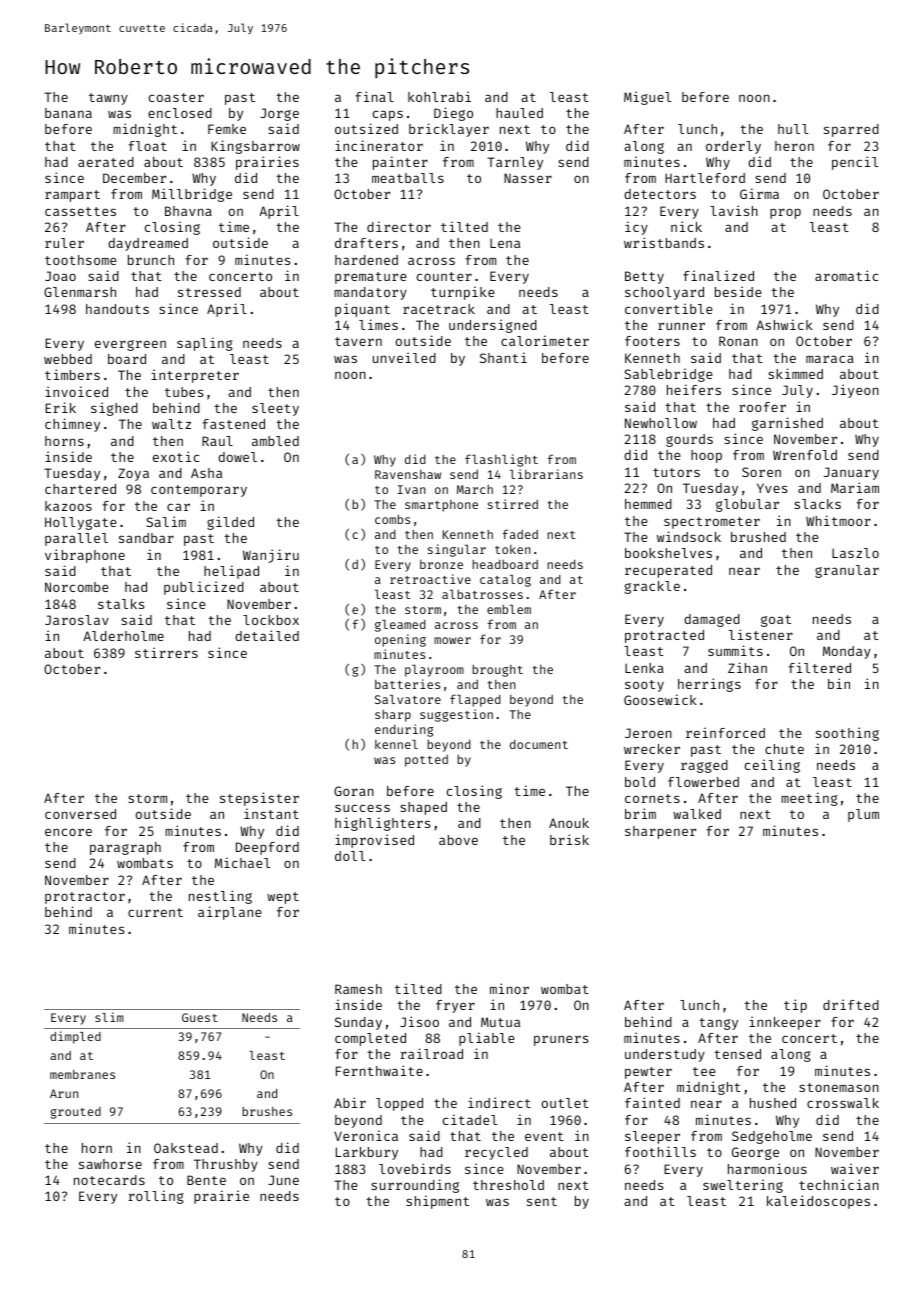 This page has width=924, height=1308. I want to click on coaster, so click(176, 97).
